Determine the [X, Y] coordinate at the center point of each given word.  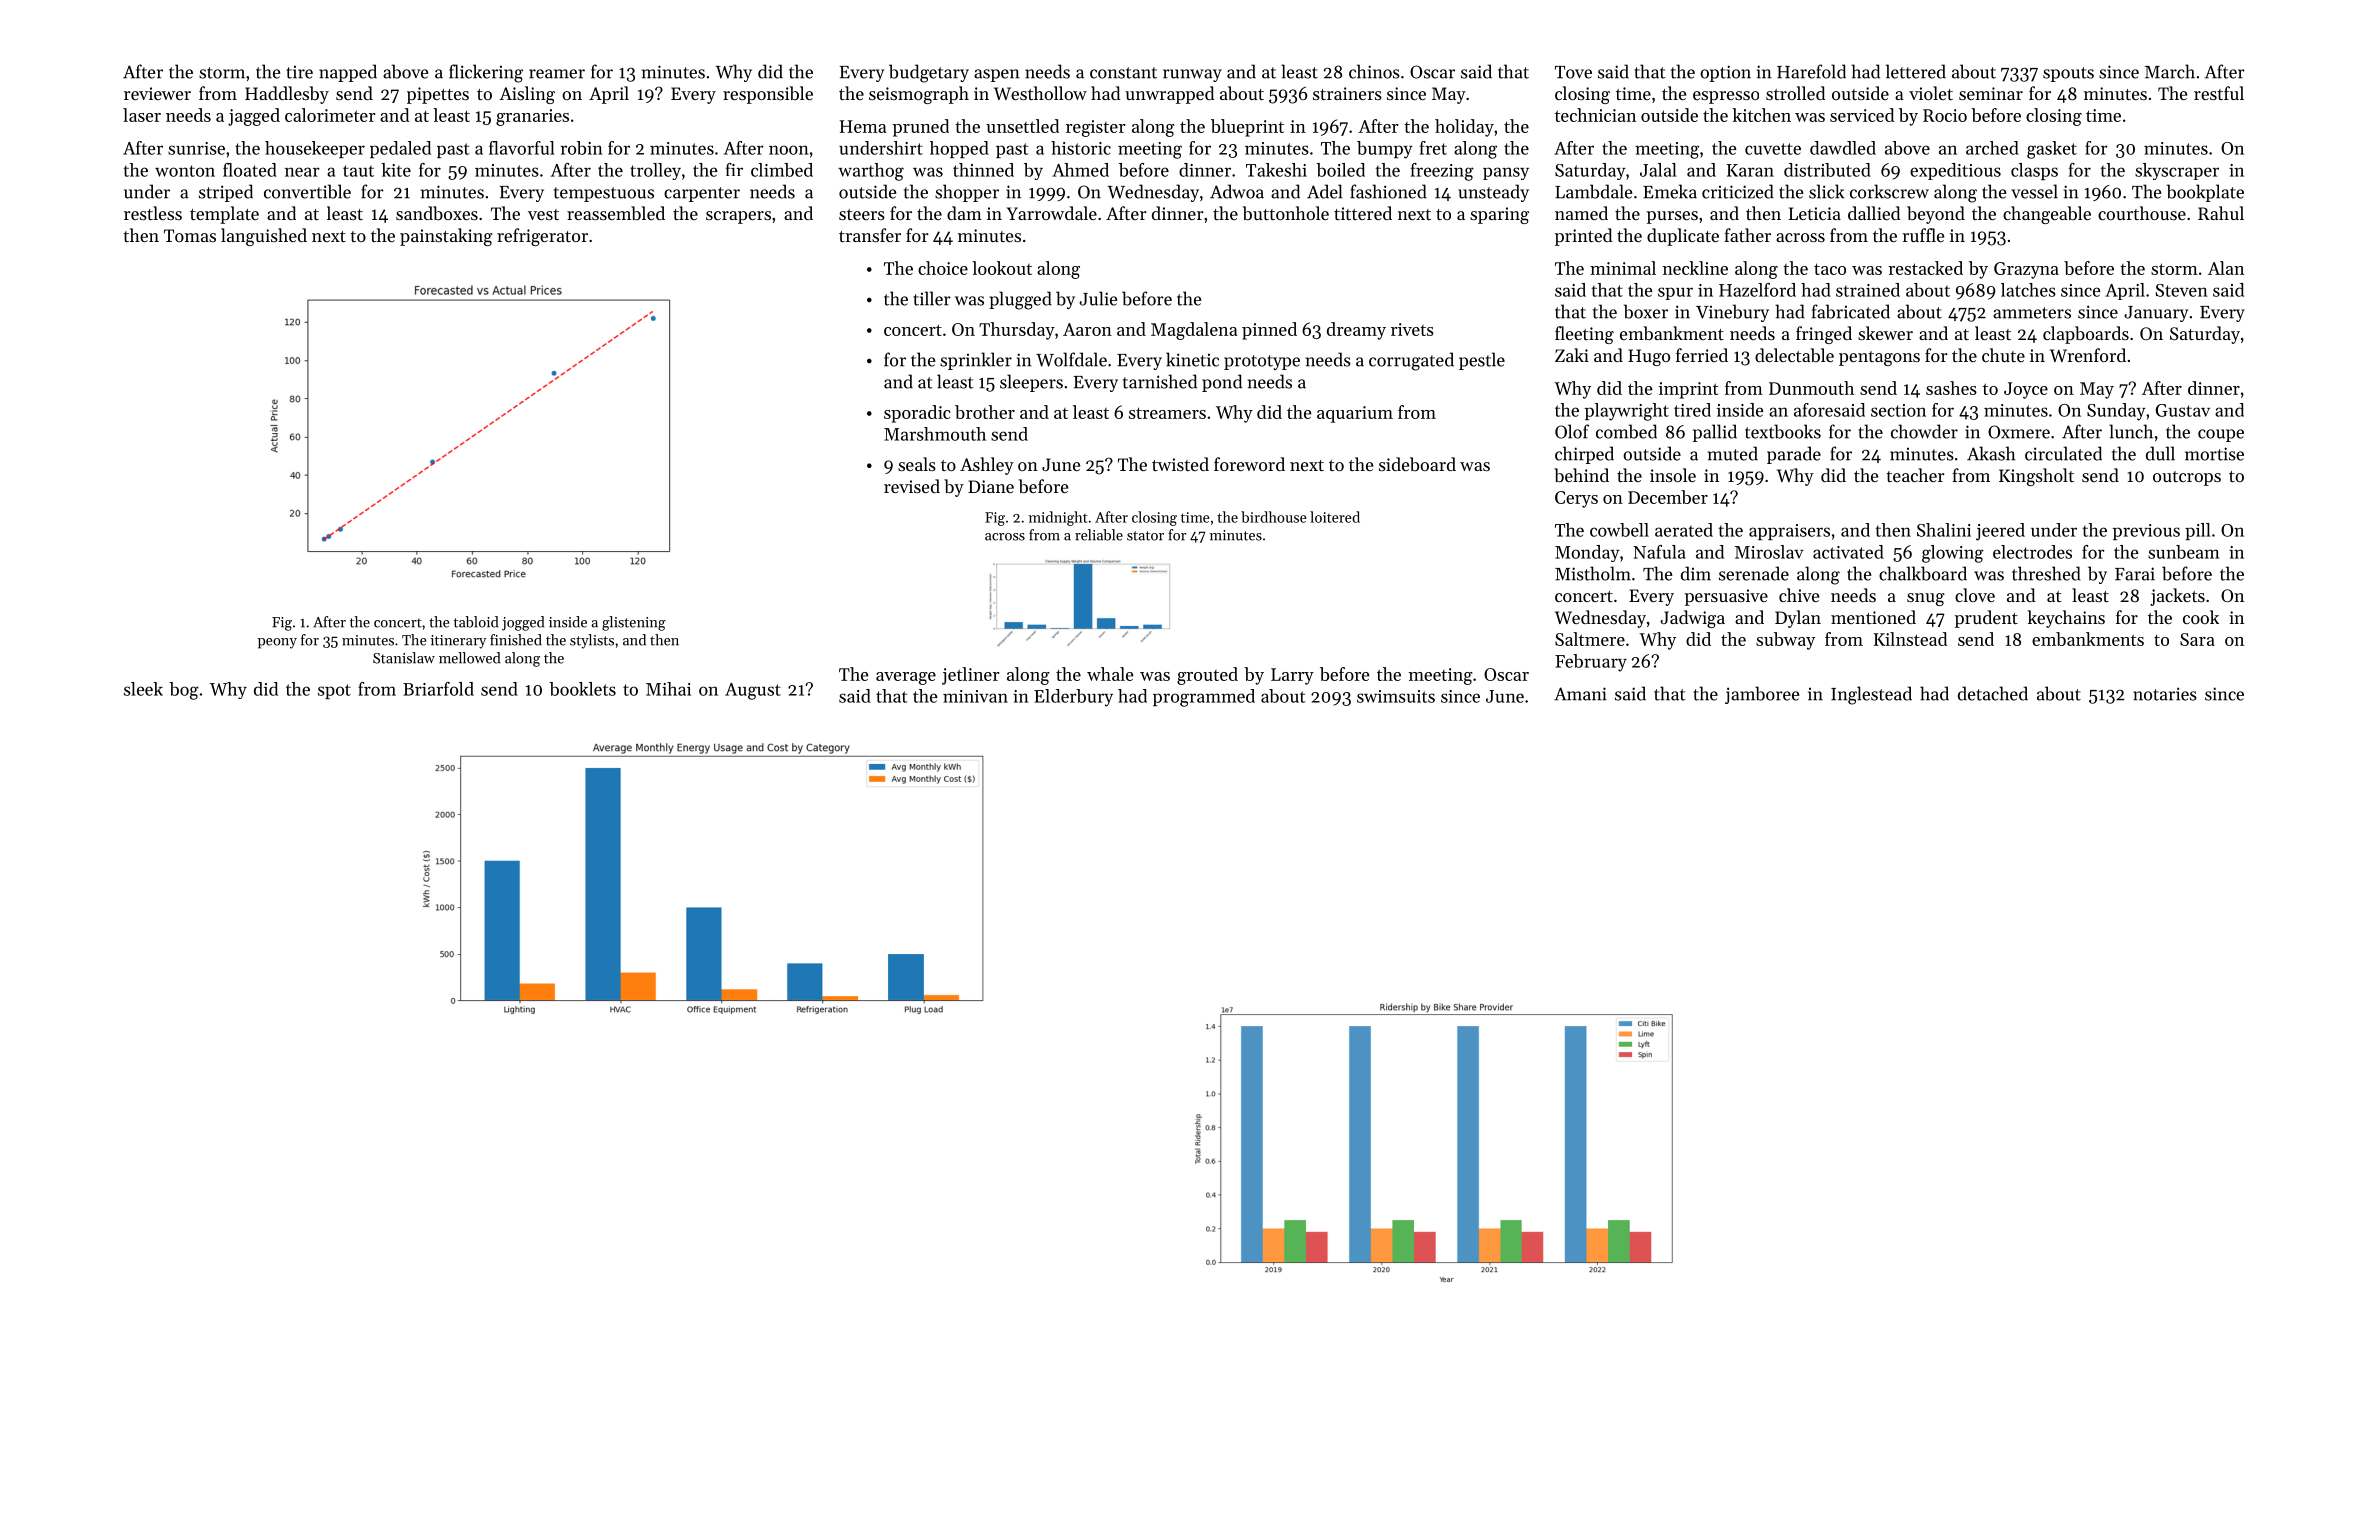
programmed [1204, 698]
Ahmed [1080, 170]
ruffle [1923, 235]
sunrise [196, 148]
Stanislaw [404, 658]
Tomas [190, 235]
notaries [2165, 694]
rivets [1412, 329]
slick [1826, 191]
